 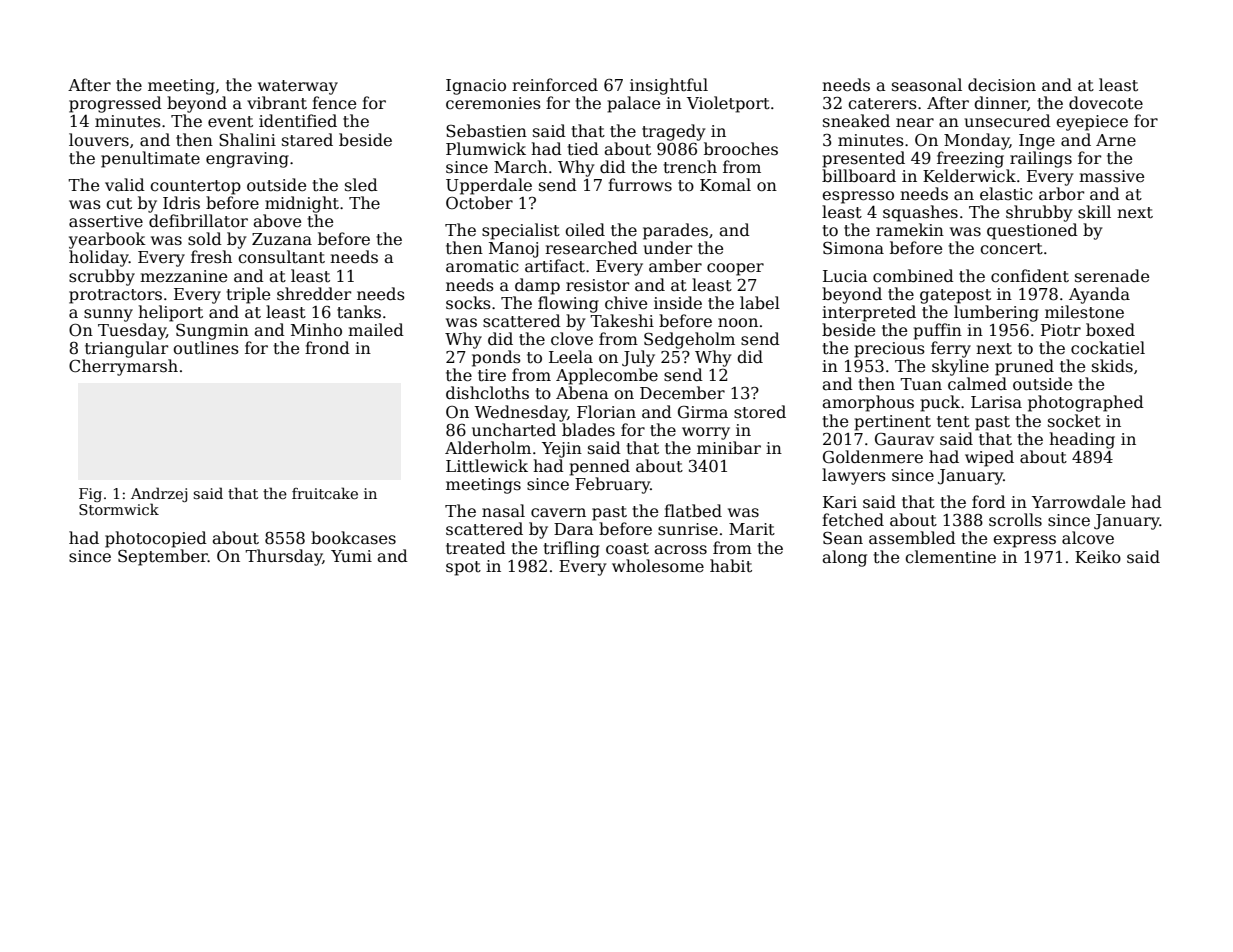 What do you see at coordinates (921, 384) in the image?
I see `Tuan` at bounding box center [921, 384].
